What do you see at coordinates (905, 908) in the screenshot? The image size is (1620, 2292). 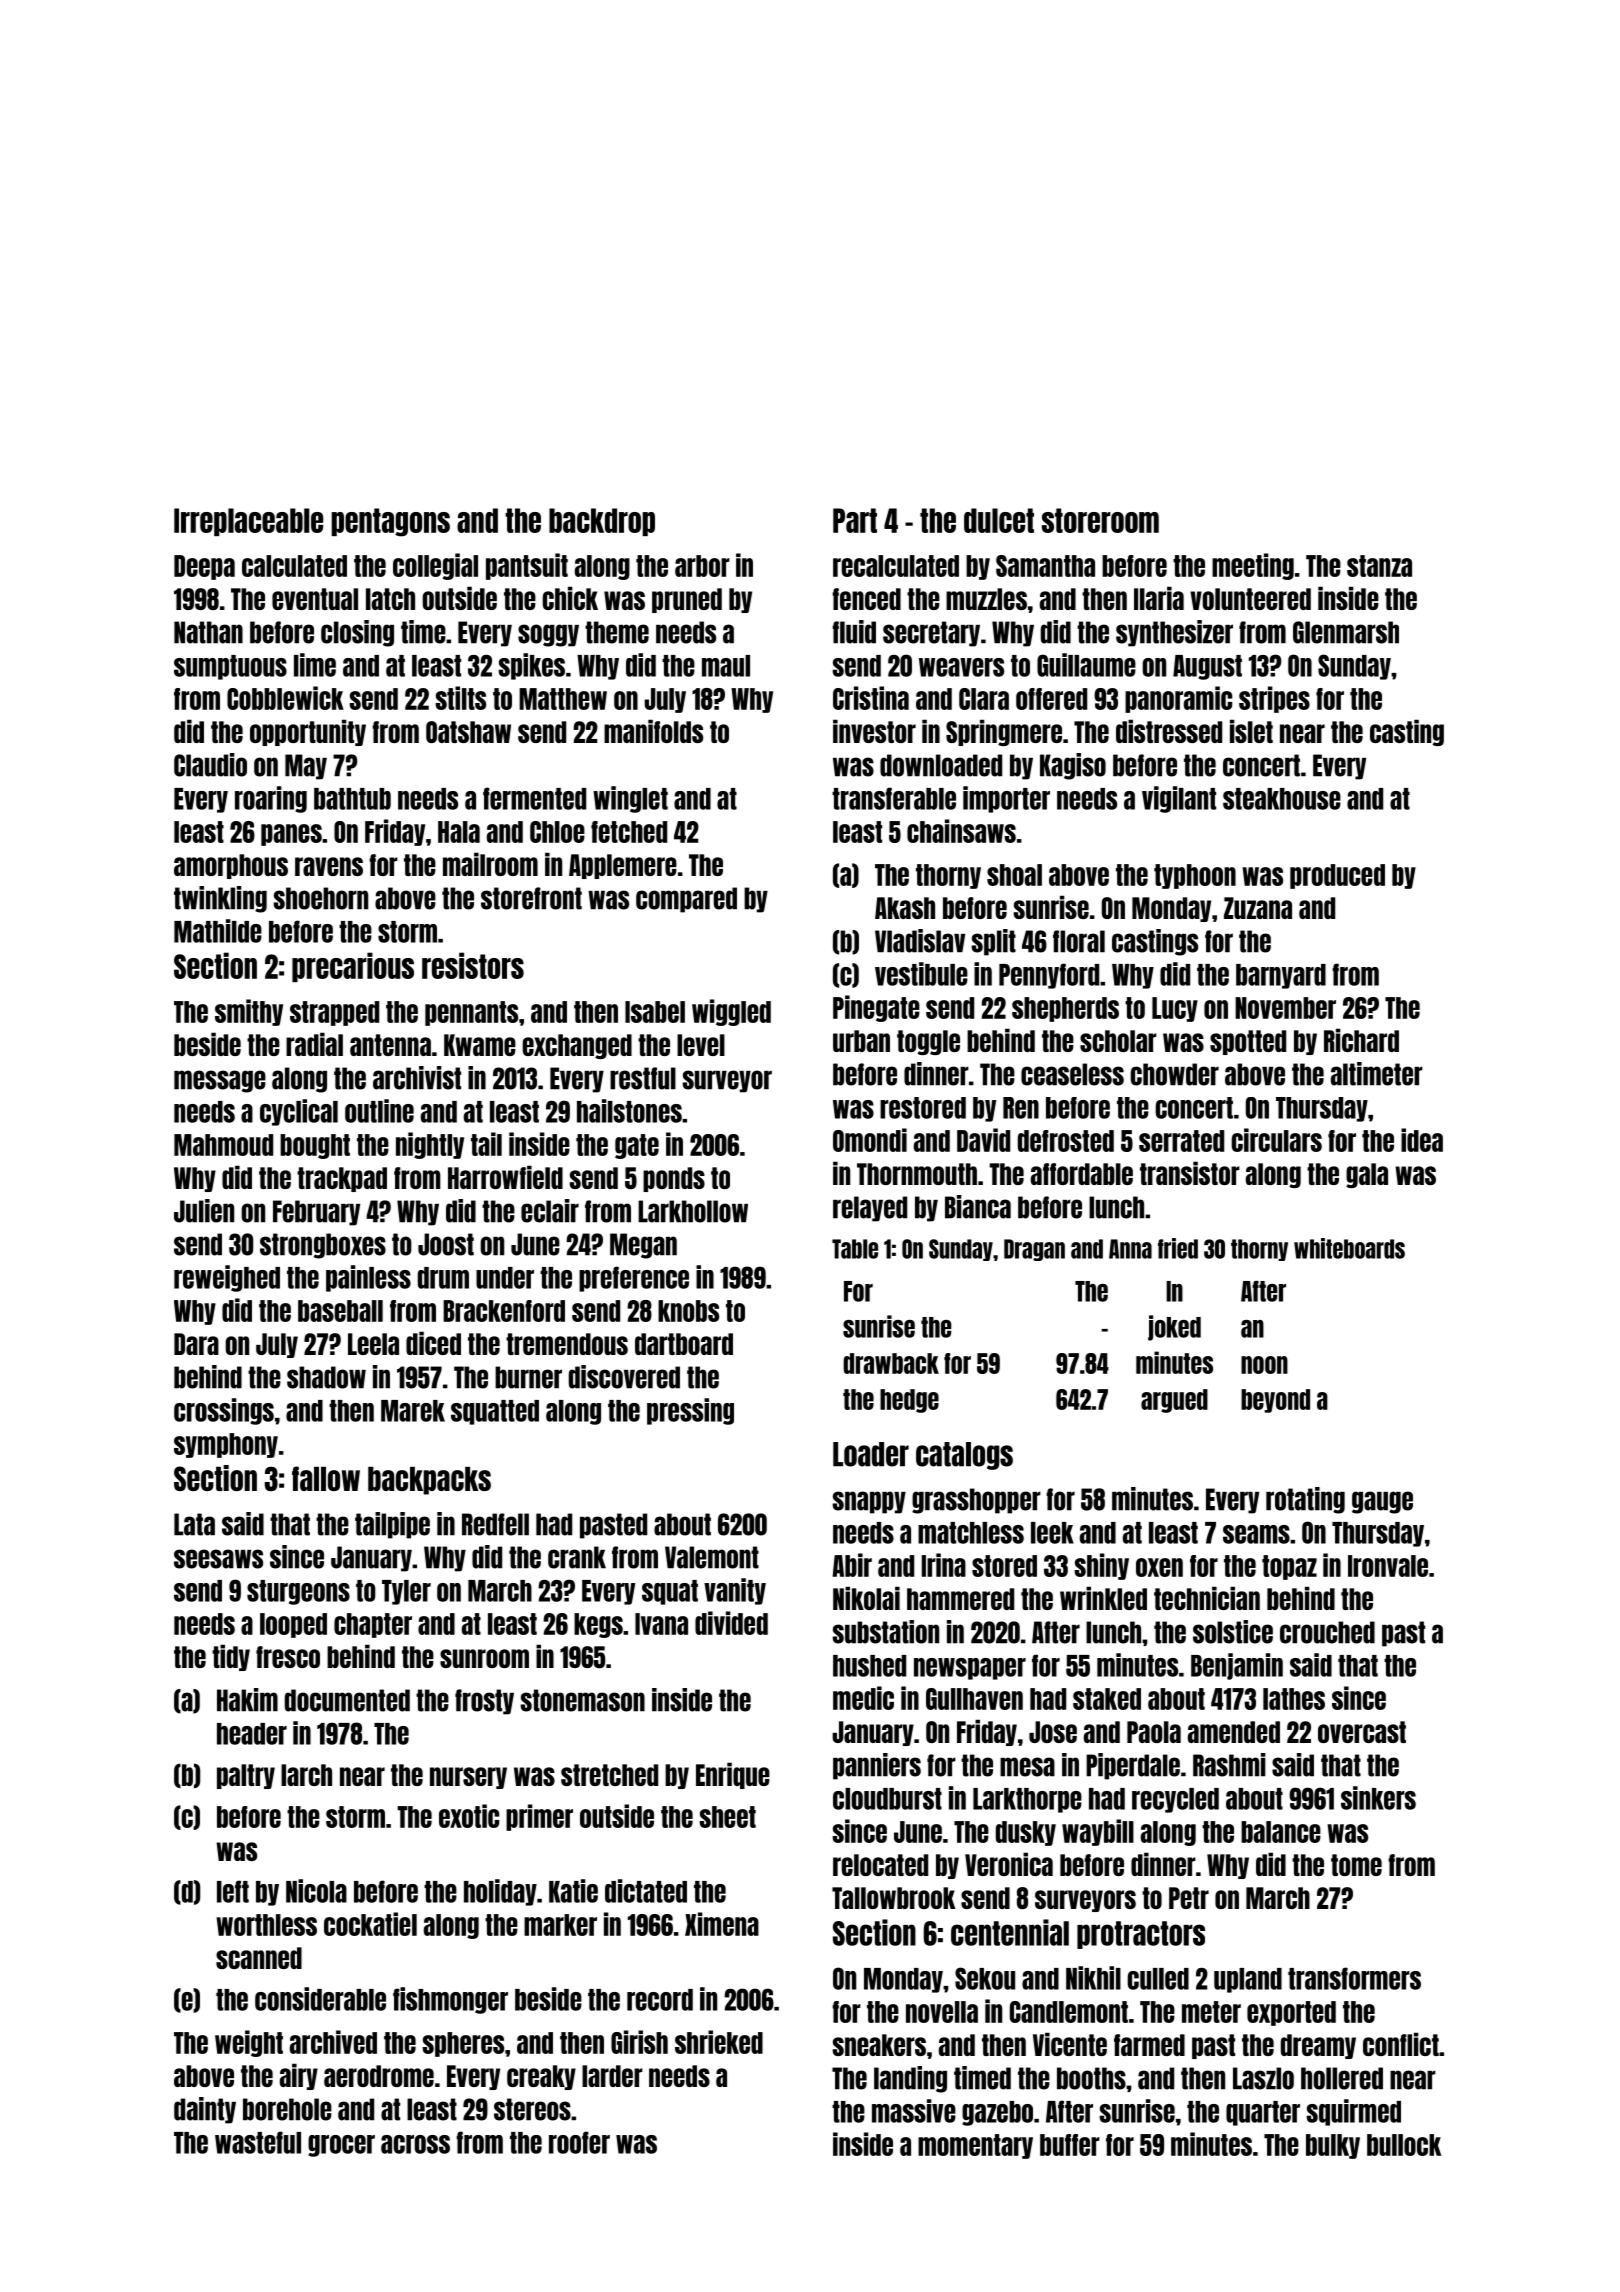 I see `Akash` at bounding box center [905, 908].
